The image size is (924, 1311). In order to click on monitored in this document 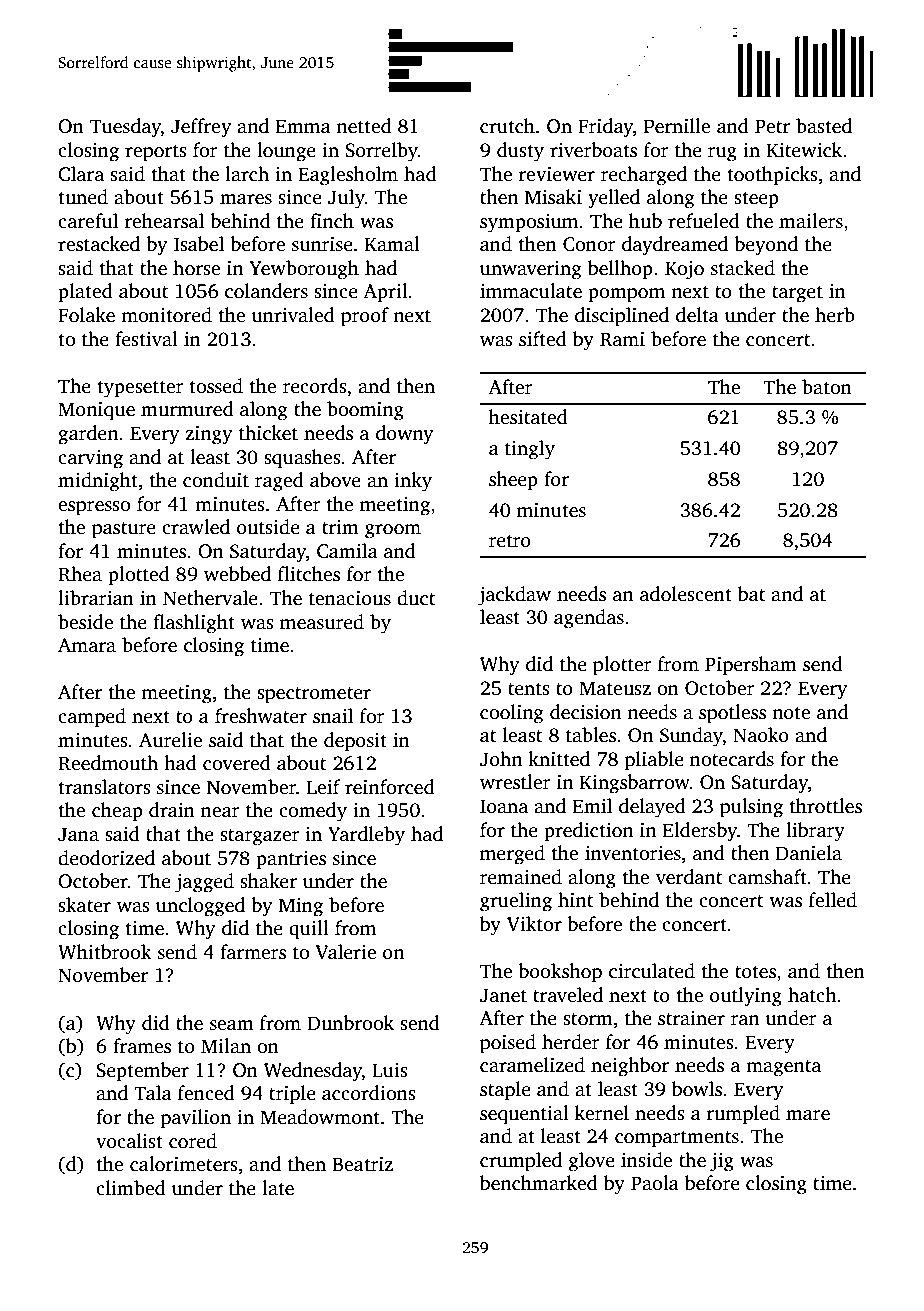, I will do `click(166, 315)`.
